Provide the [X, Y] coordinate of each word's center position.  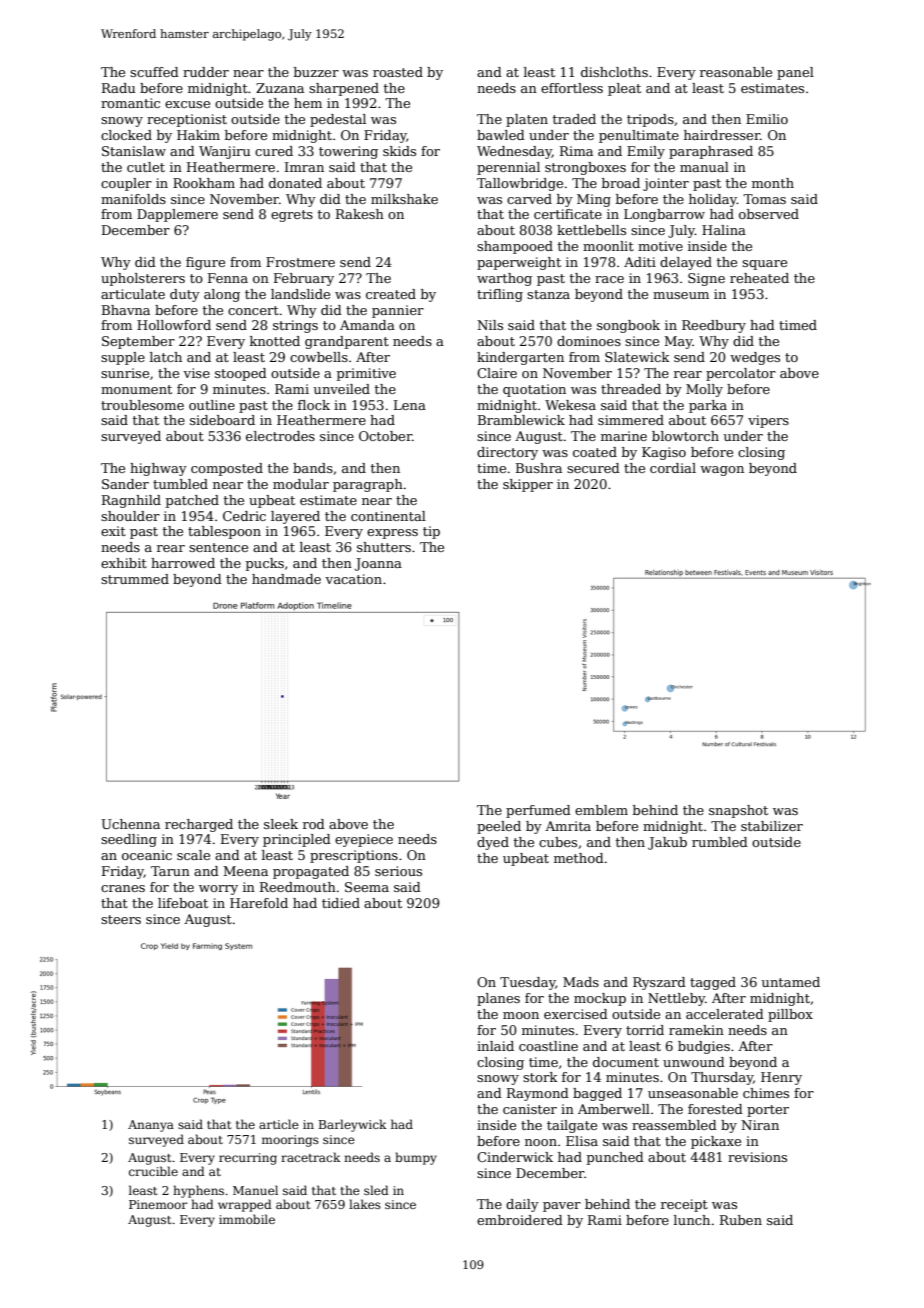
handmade [286, 579]
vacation [353, 579]
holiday [713, 200]
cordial [673, 468]
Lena [410, 405]
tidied [341, 903]
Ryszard [659, 983]
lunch [692, 1220]
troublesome [142, 405]
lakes [365, 1204]
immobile [247, 1219]
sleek [281, 824]
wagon [722, 471]
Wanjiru [224, 152]
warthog [504, 279]
